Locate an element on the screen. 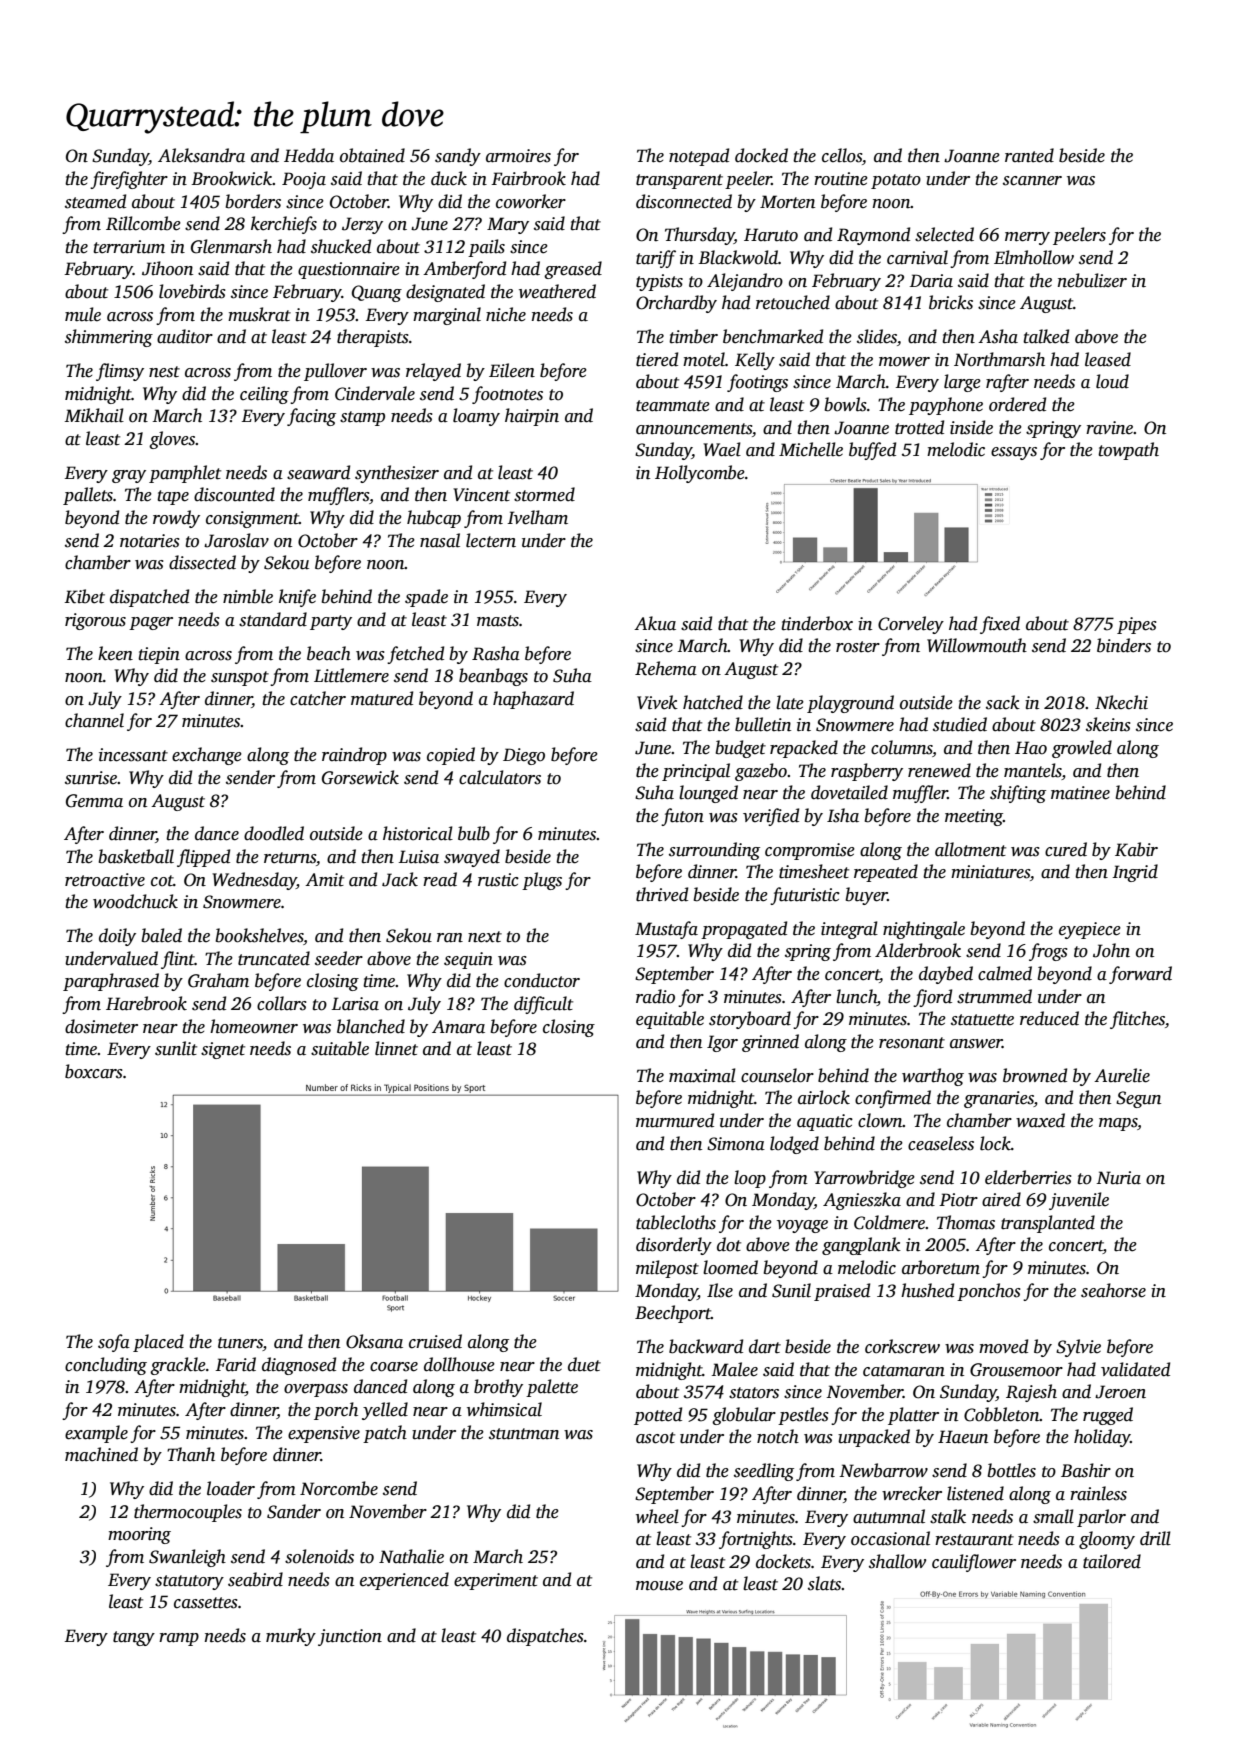  overpass is located at coordinates (316, 1390).
